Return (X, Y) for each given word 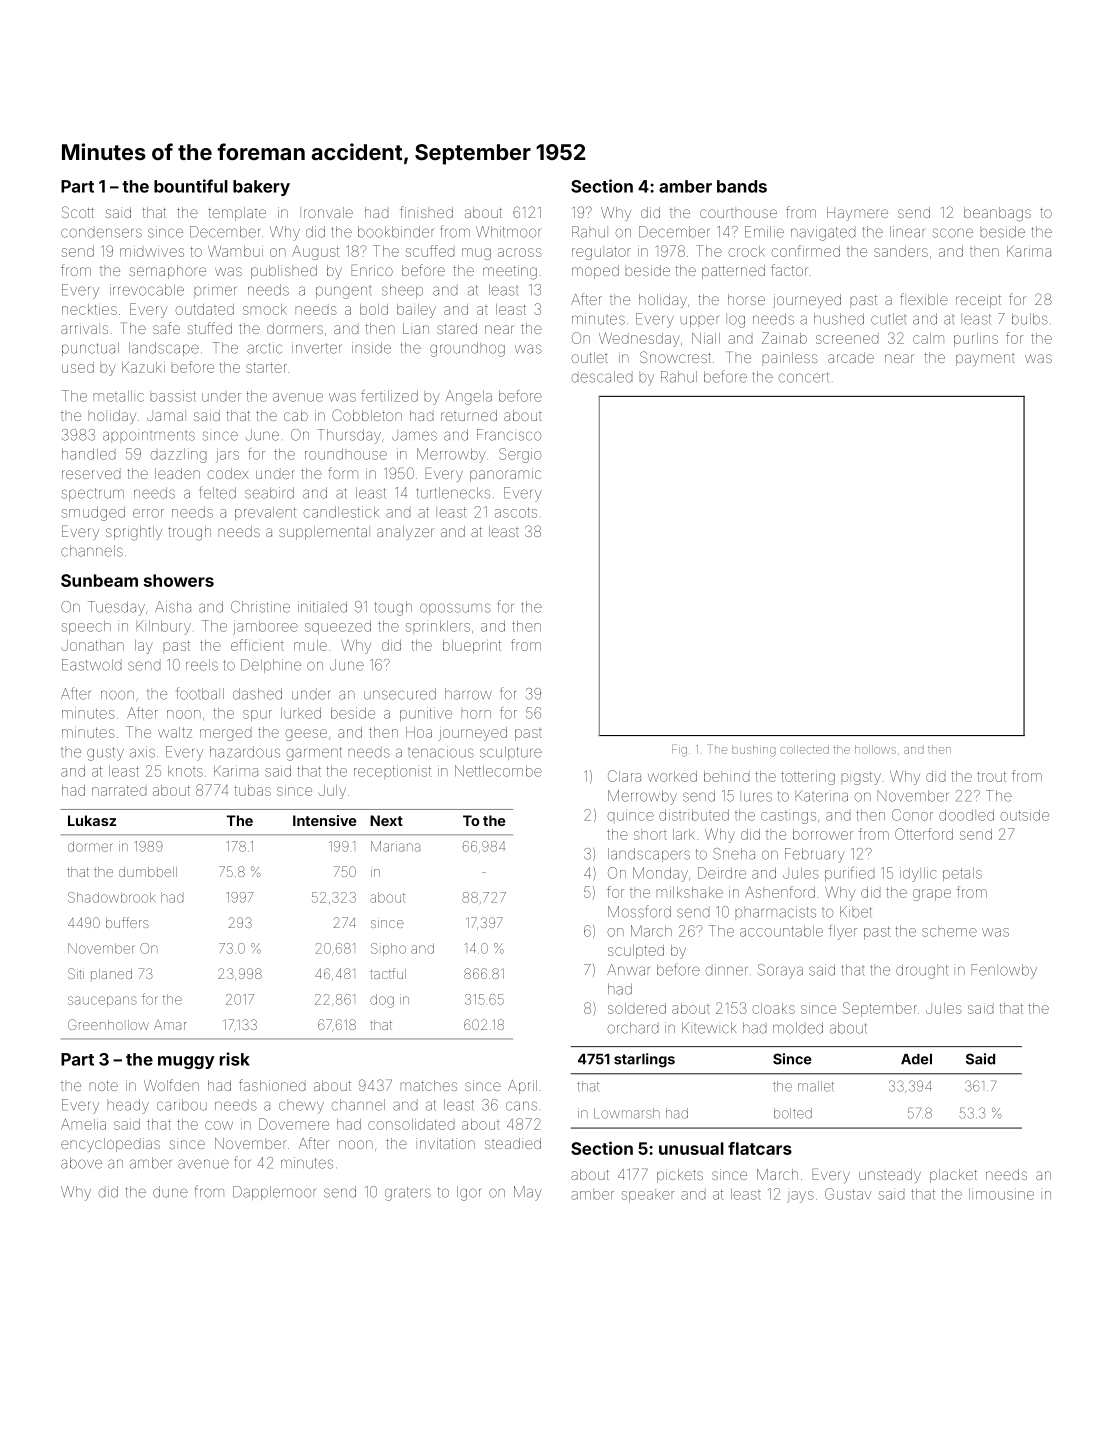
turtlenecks (453, 493)
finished (426, 212)
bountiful (191, 186)
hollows (875, 749)
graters (408, 1194)
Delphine (271, 666)
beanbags (997, 214)
